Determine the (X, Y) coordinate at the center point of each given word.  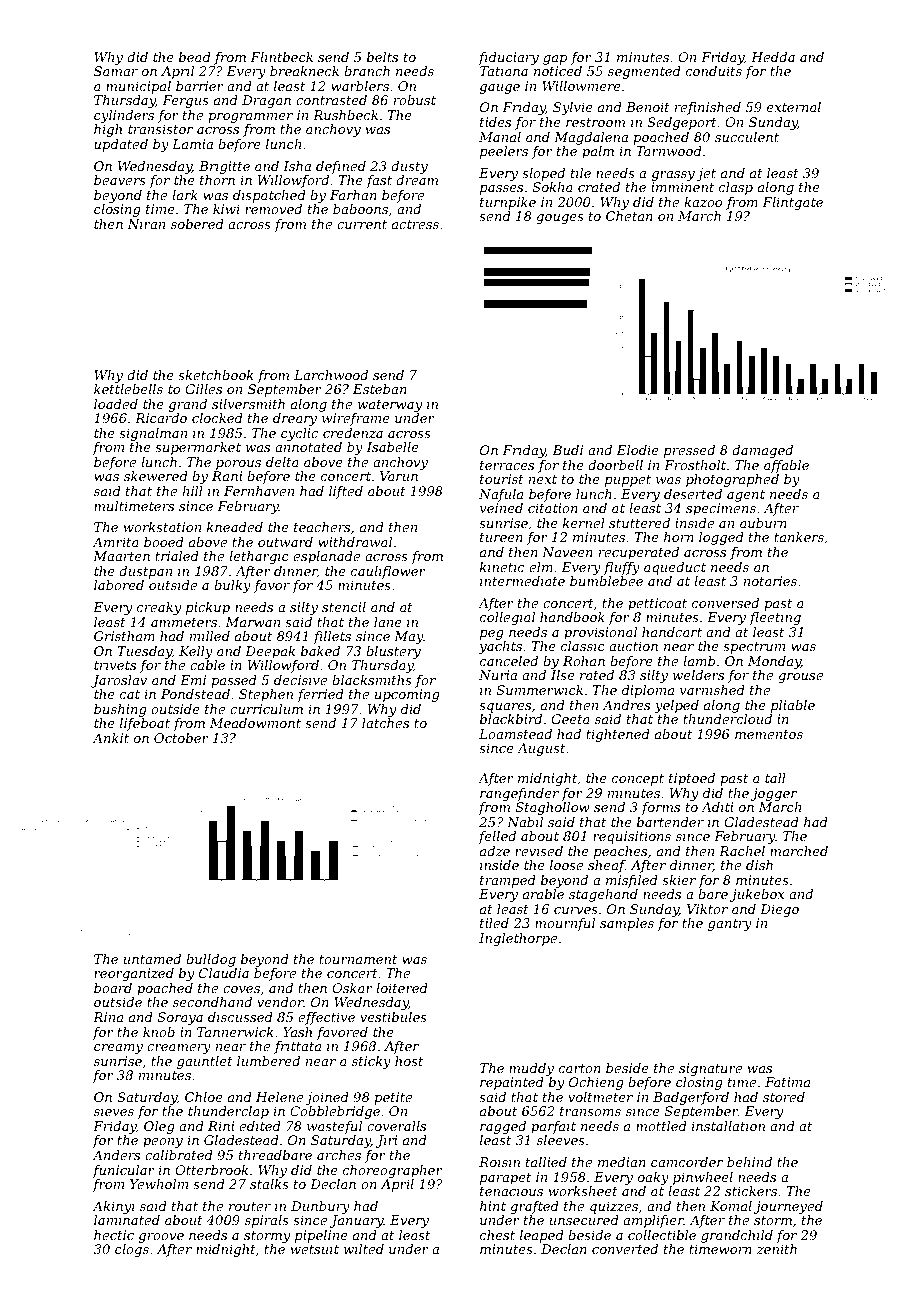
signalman (153, 434)
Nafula (501, 495)
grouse (800, 678)
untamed (152, 959)
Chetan (629, 216)
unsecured (584, 1220)
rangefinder (519, 794)
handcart (672, 632)
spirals (267, 1221)
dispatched (269, 196)
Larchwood (331, 375)
